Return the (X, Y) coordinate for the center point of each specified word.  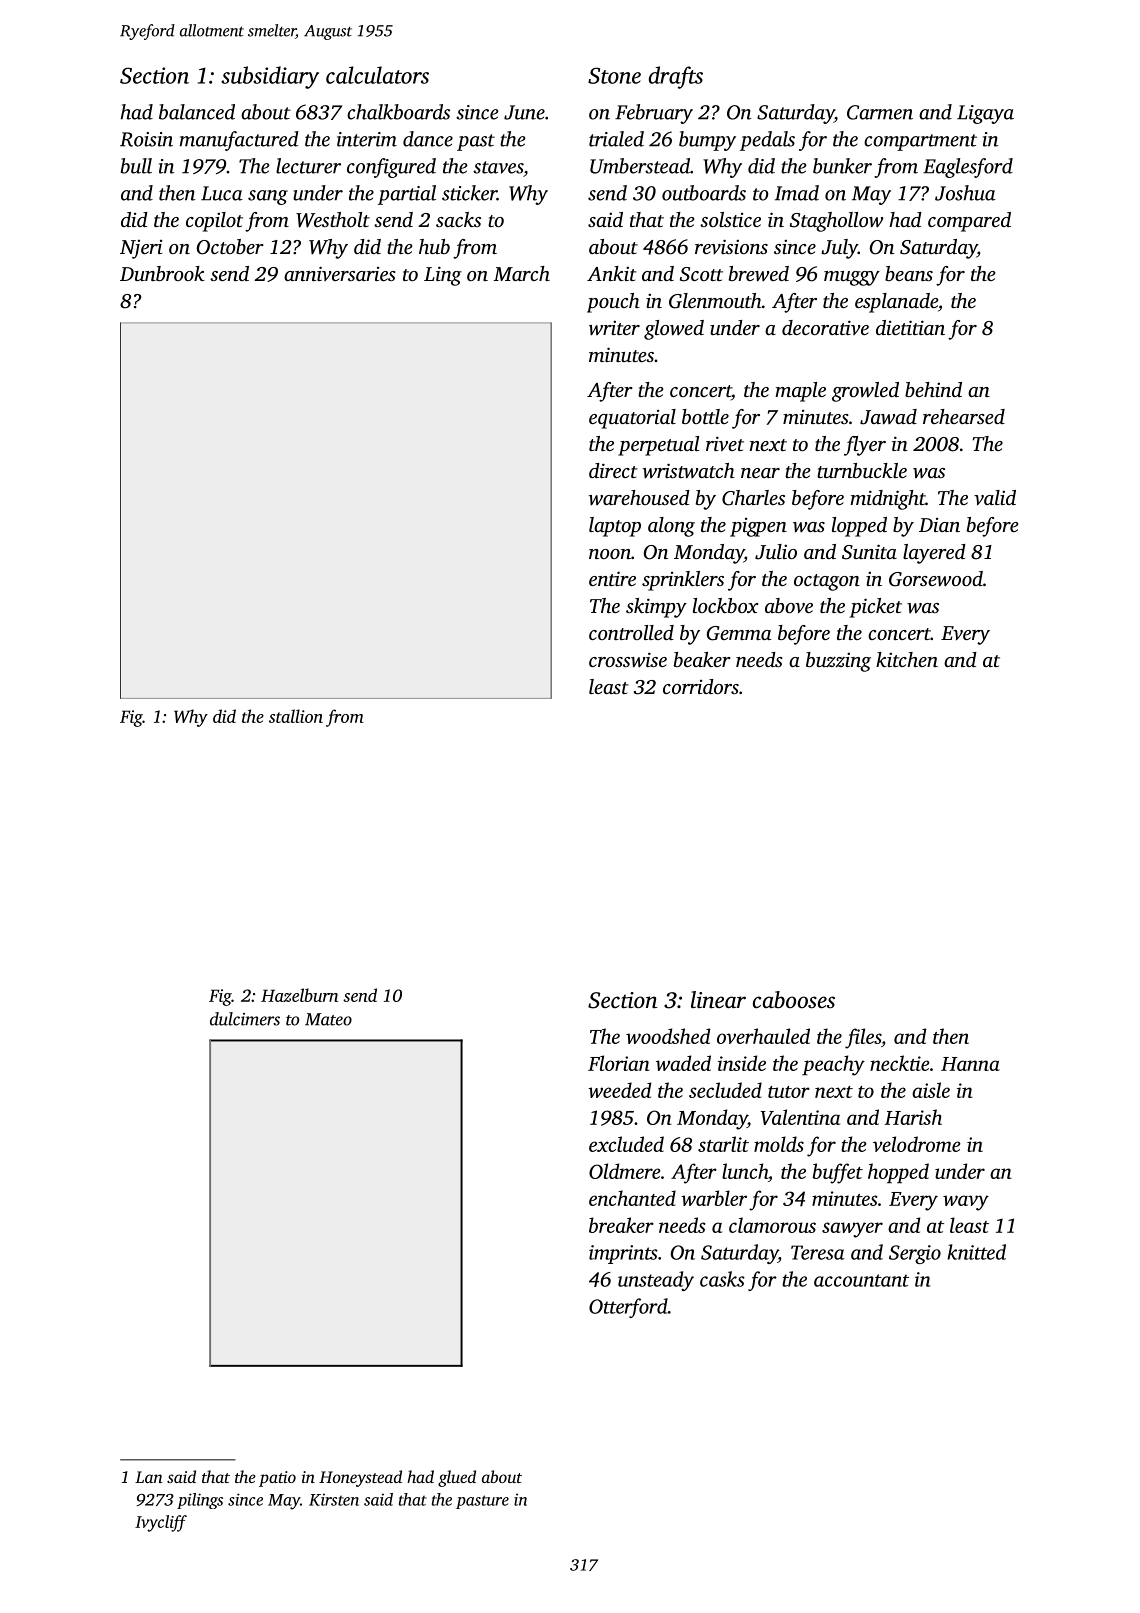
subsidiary (270, 77)
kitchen (907, 659)
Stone (614, 75)
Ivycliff (161, 1523)
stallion (296, 716)
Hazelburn (299, 995)
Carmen (880, 112)
